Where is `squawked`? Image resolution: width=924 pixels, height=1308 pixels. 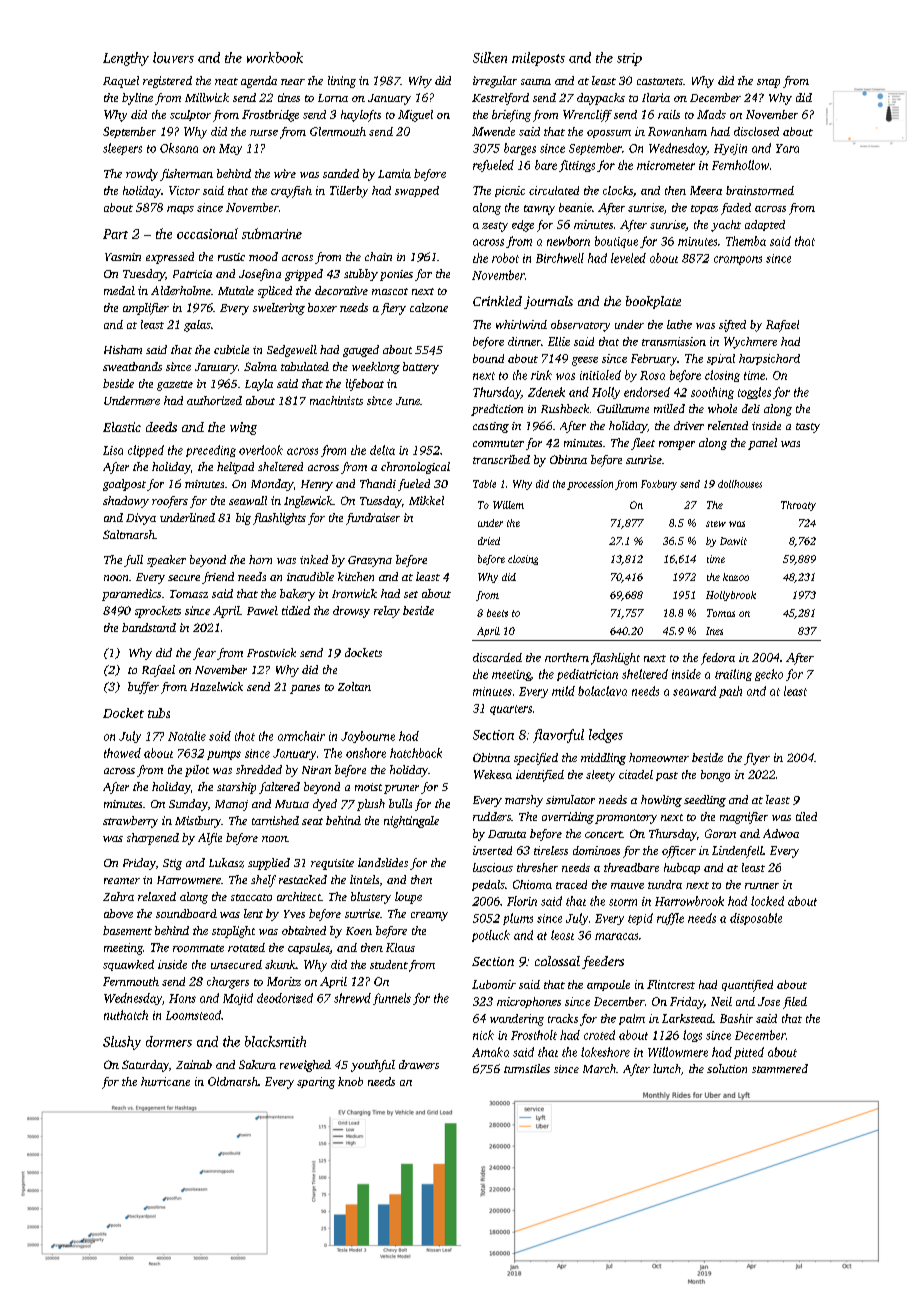
squawked is located at coordinates (128, 965).
